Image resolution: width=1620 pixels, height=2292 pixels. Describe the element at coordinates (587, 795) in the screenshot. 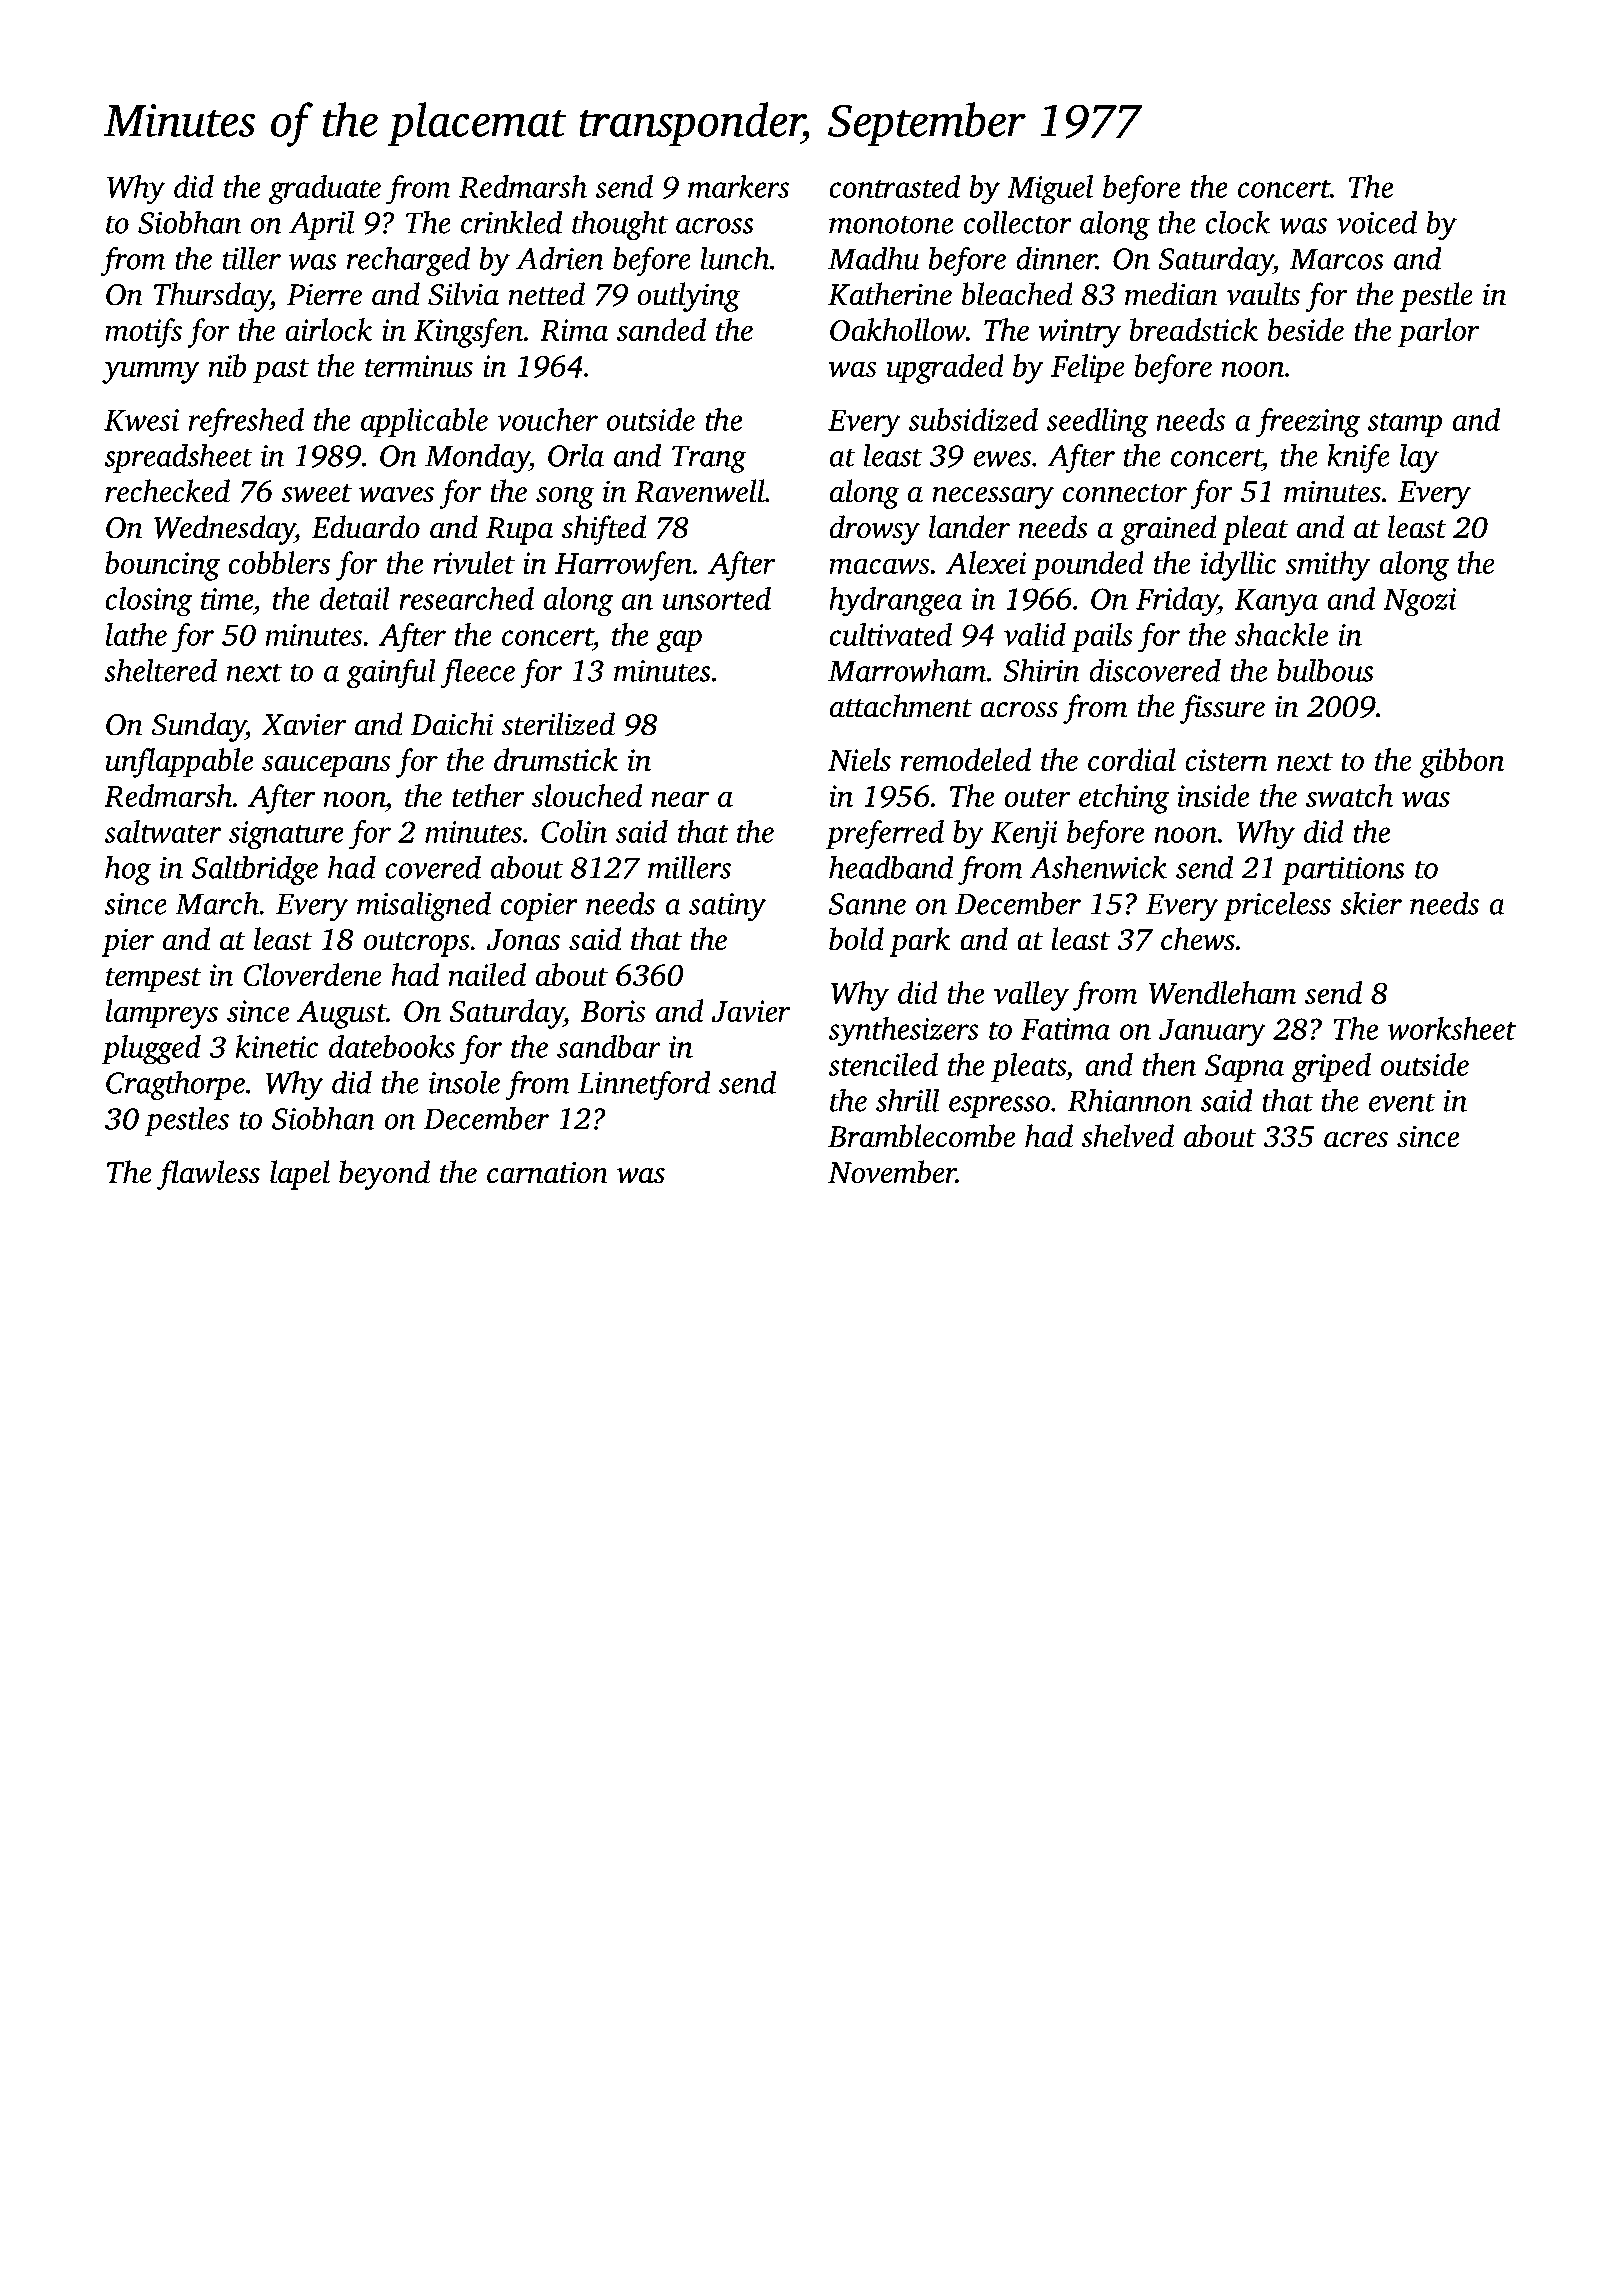

I see `slouched` at that location.
